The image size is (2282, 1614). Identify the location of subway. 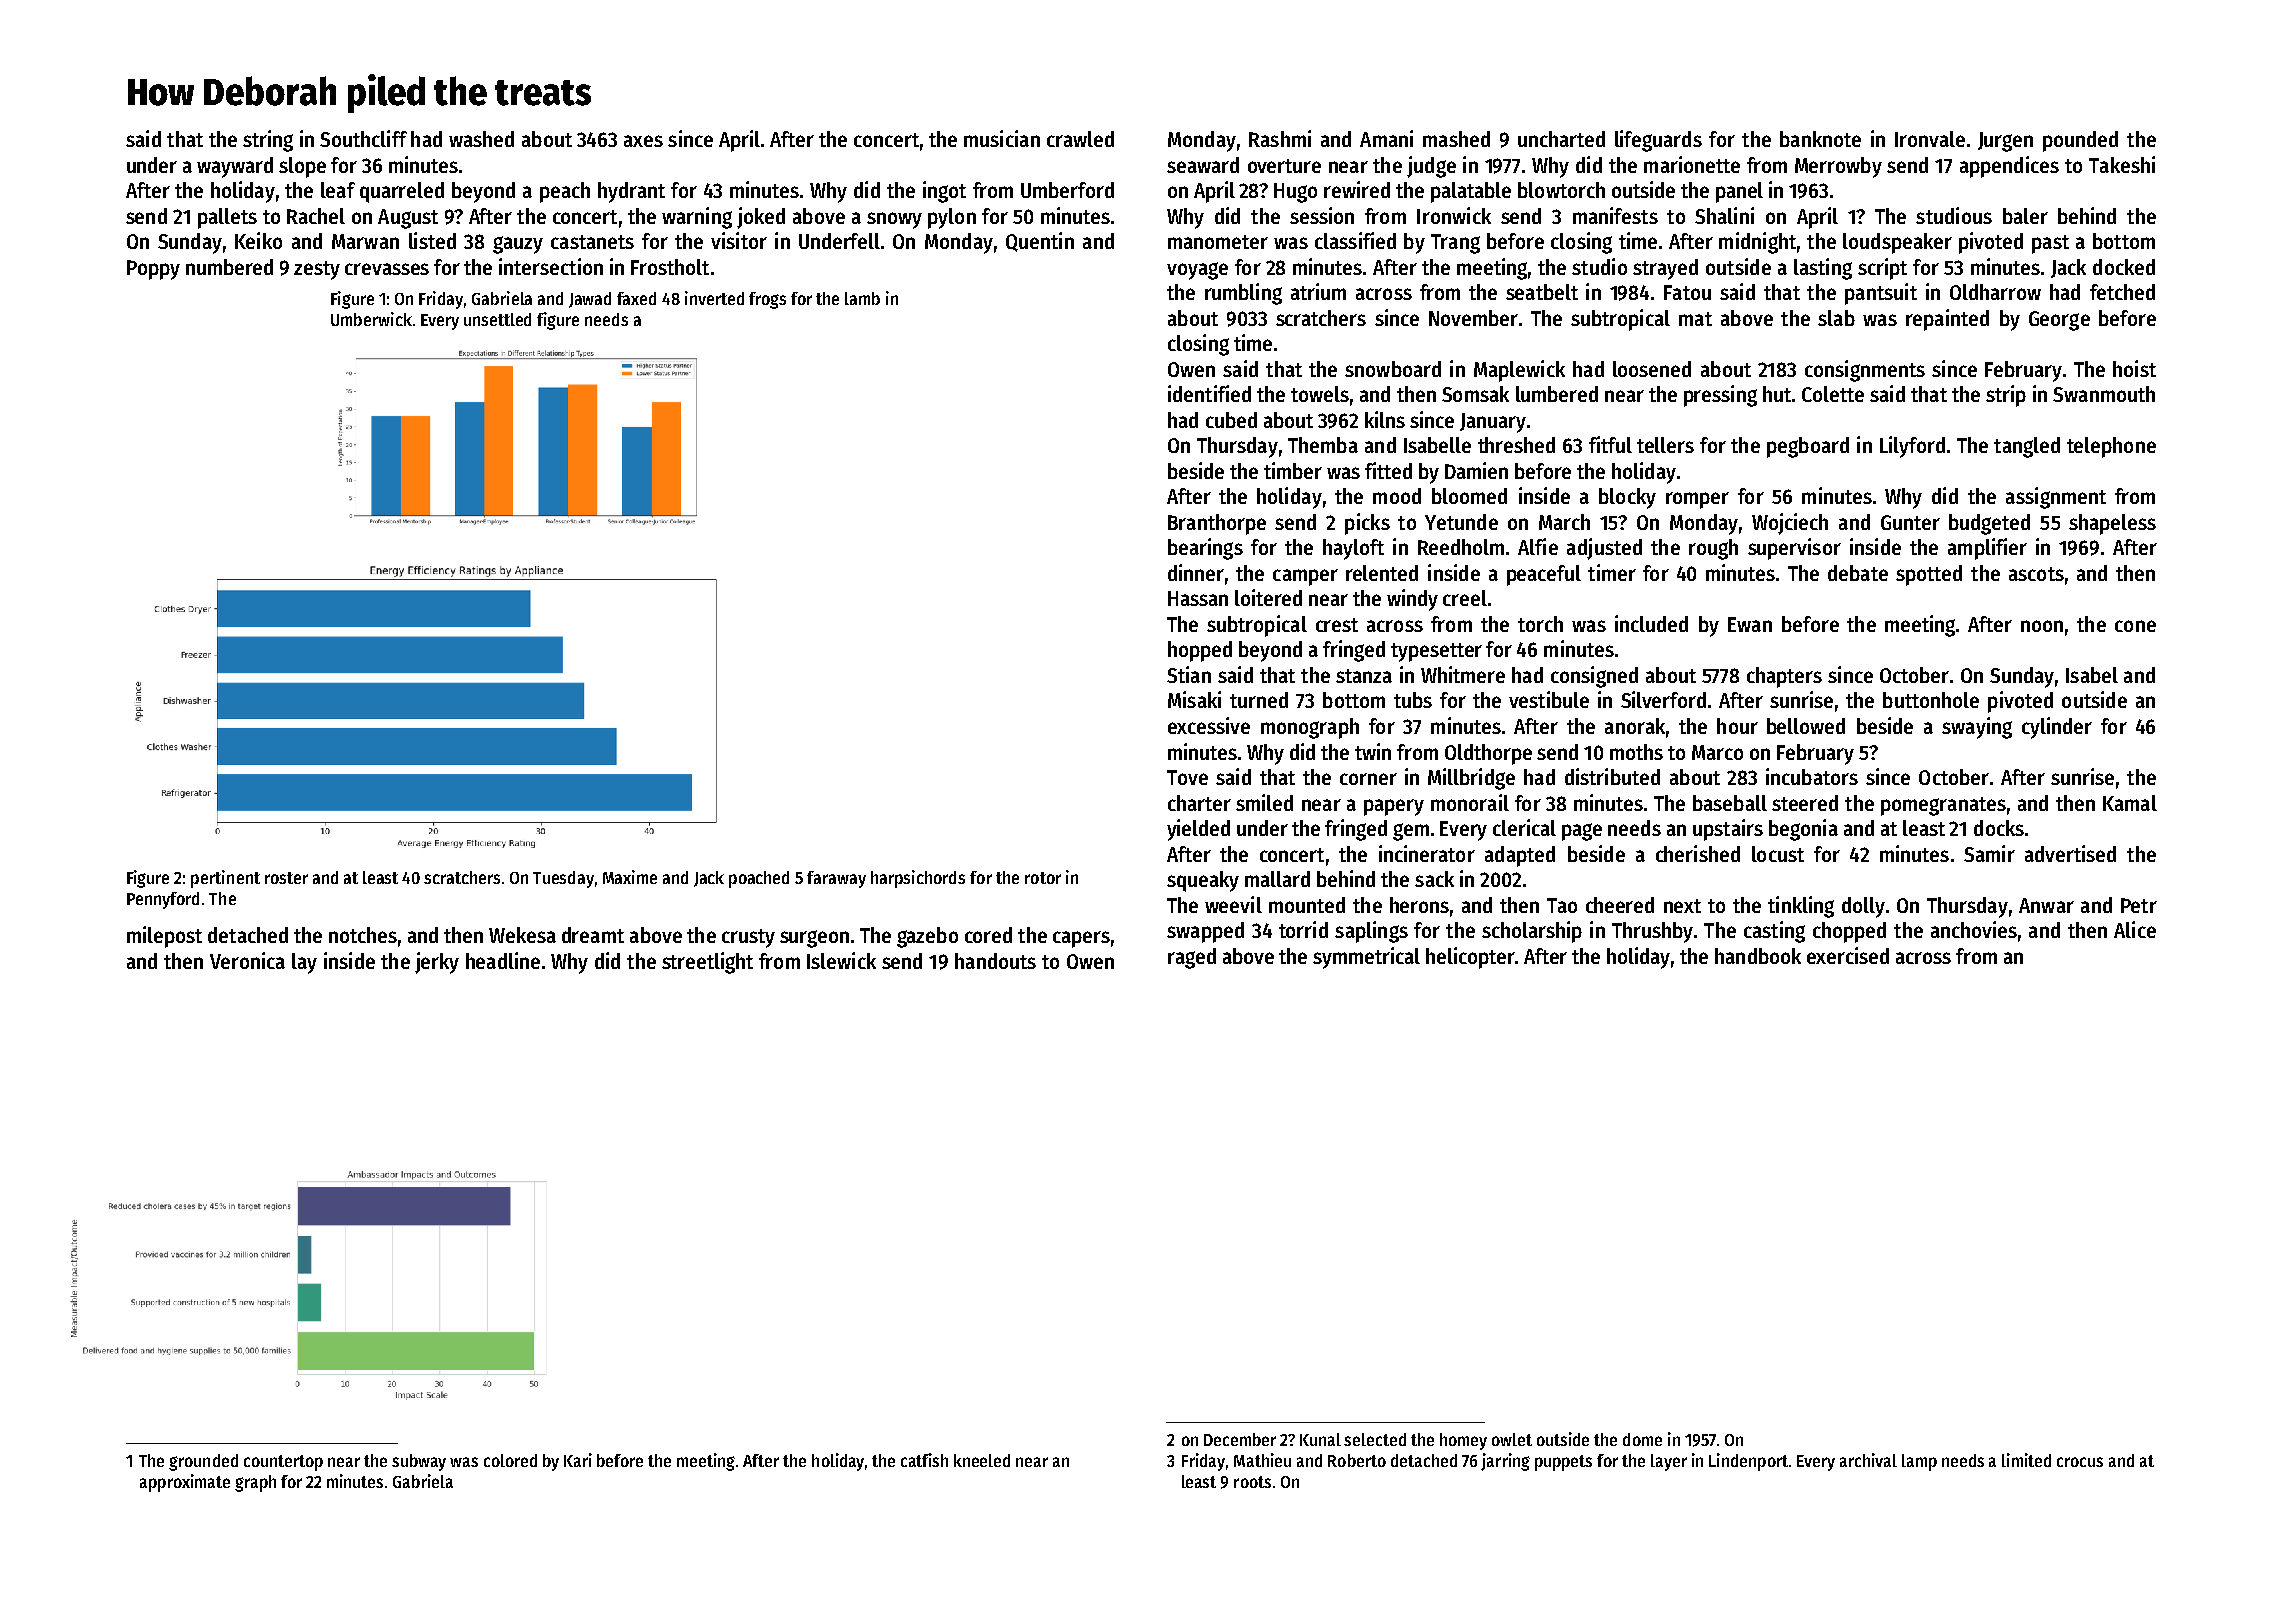
(419, 1462).
